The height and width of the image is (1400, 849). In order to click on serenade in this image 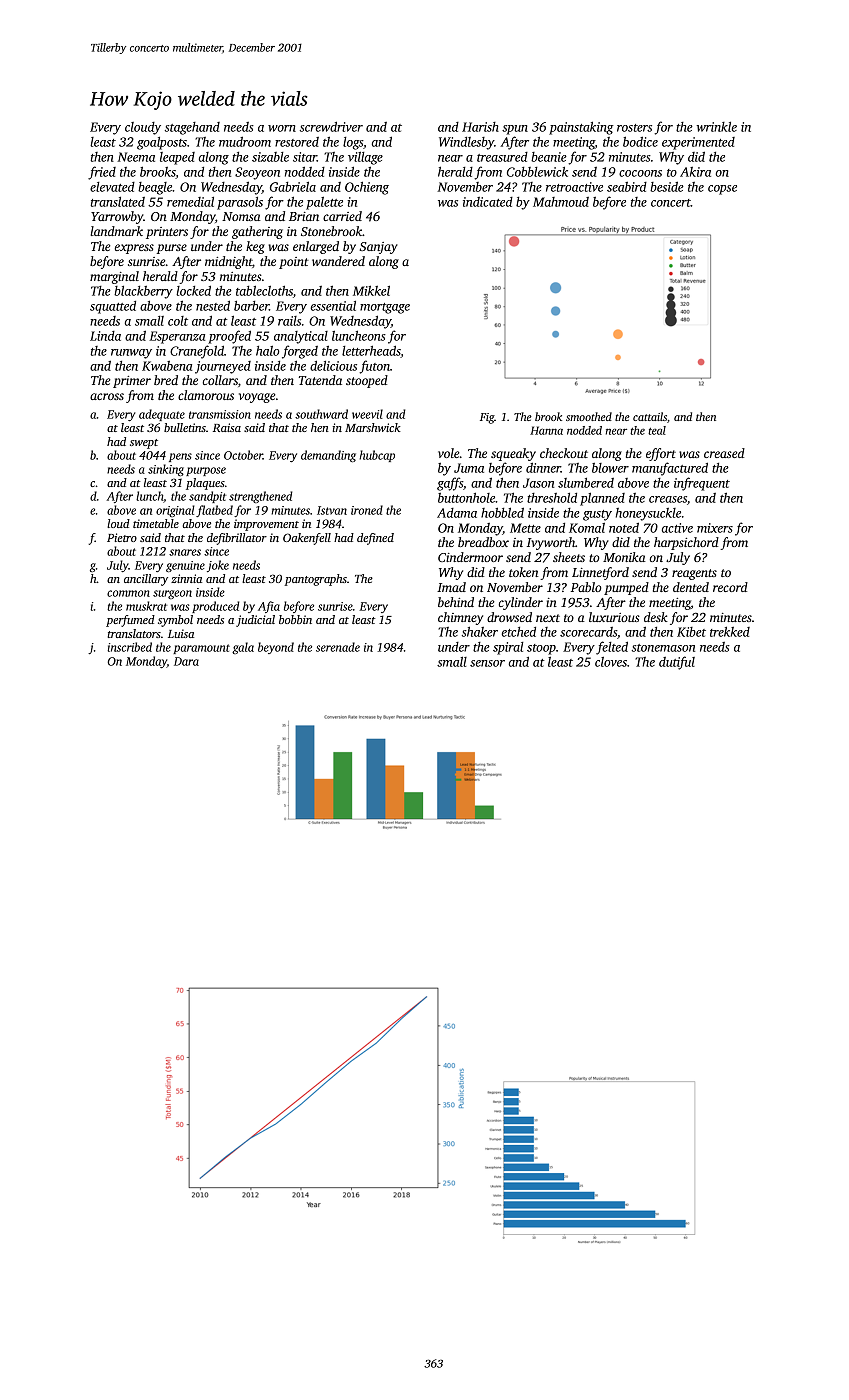, I will do `click(338, 647)`.
